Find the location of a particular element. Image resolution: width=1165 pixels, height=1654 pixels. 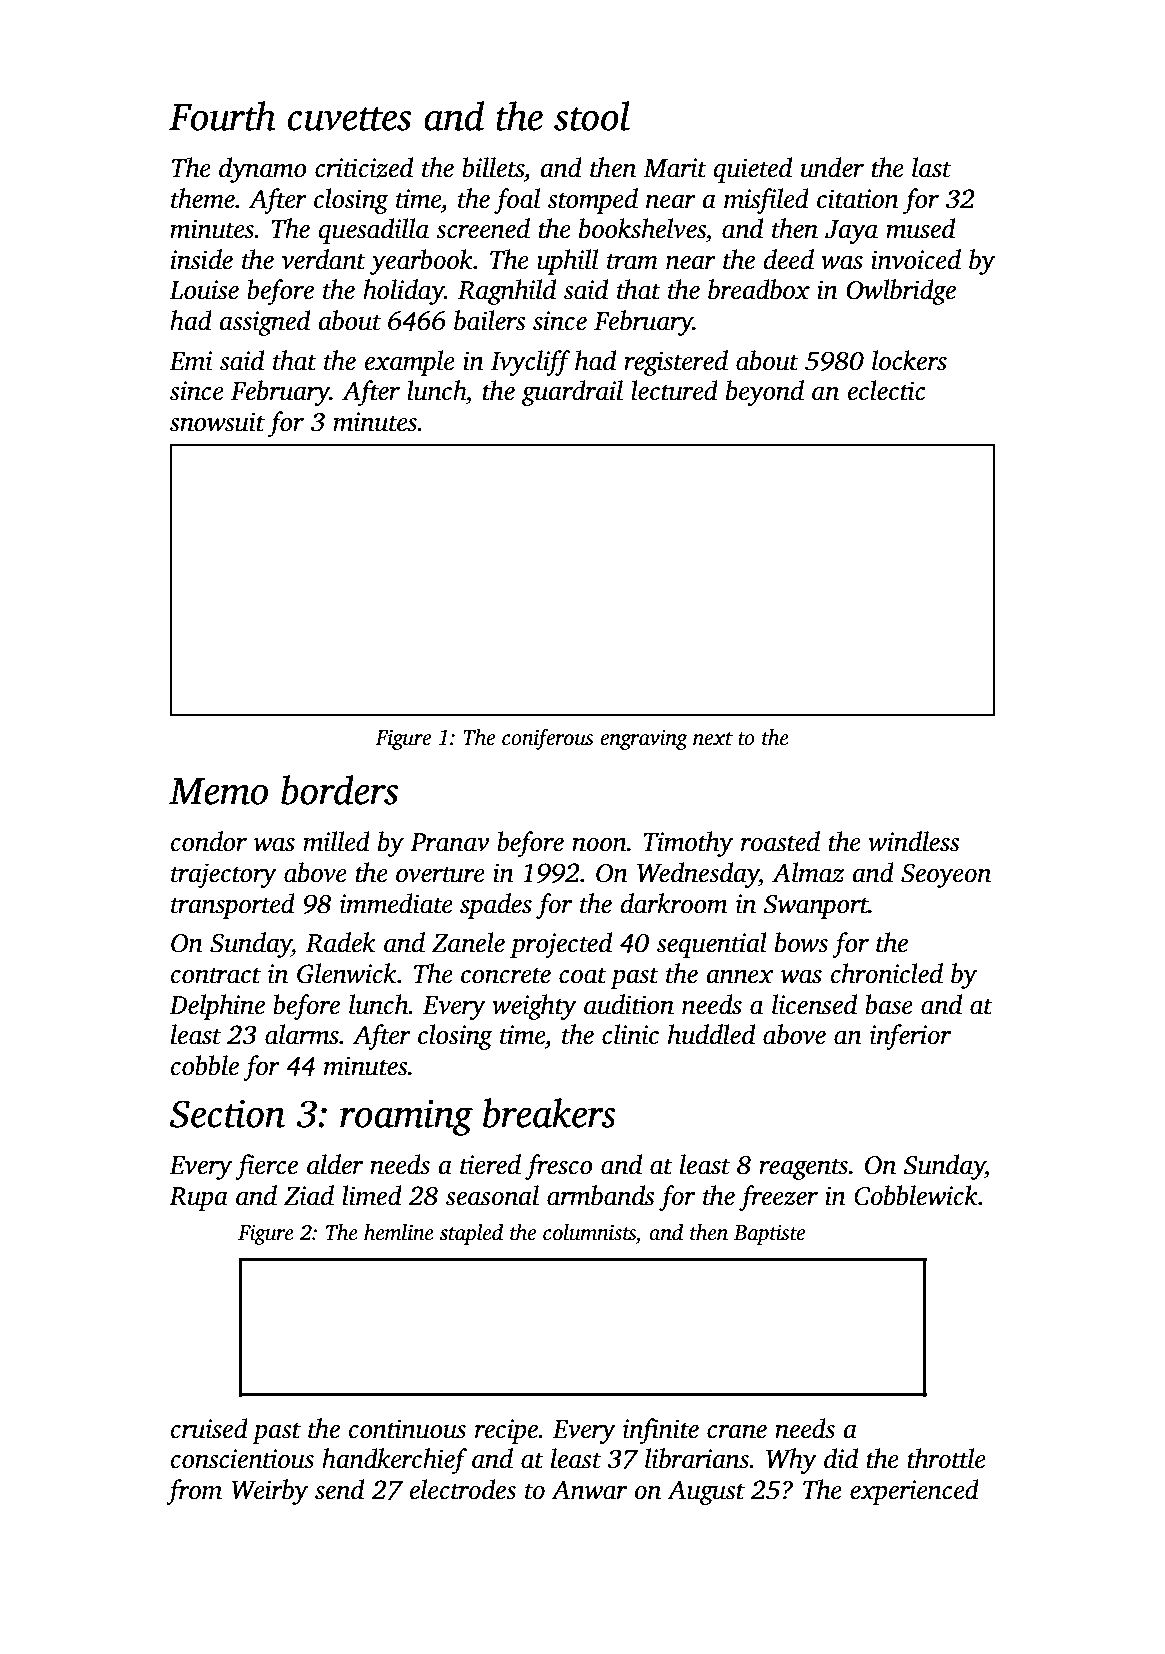

coniferous is located at coordinates (548, 739).
